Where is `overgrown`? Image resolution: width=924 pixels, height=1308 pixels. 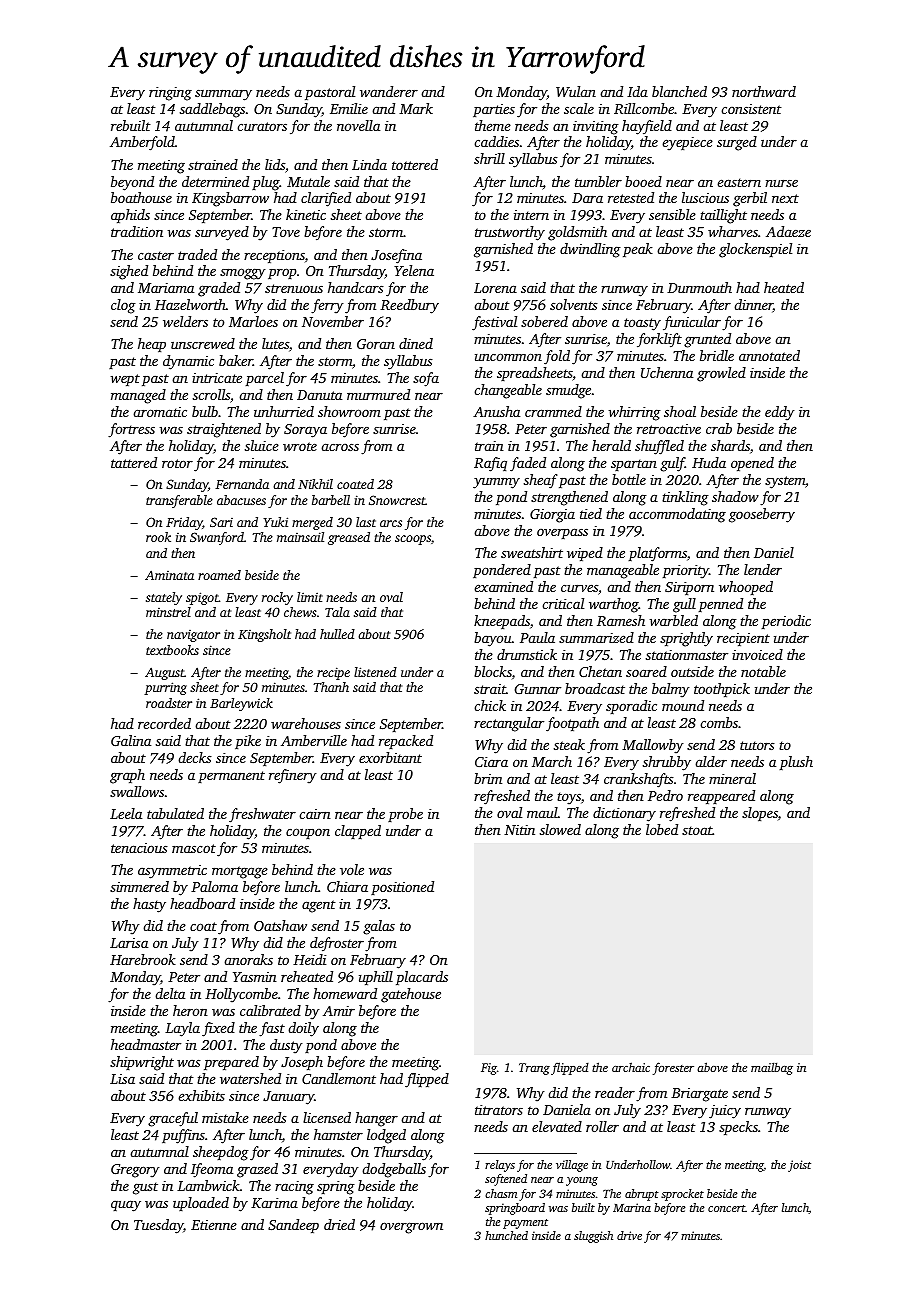
overgrown is located at coordinates (411, 1228).
